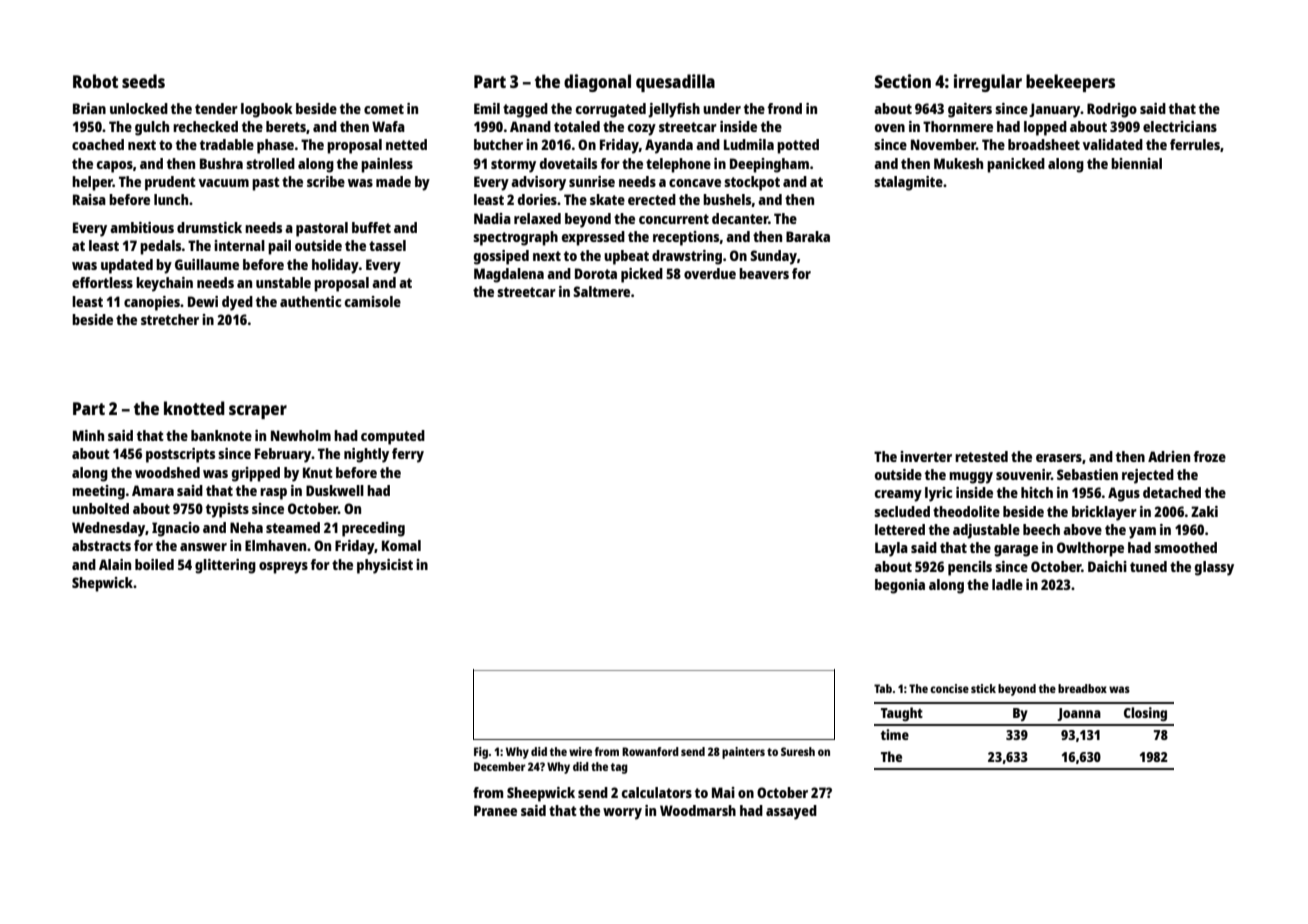  Describe the element at coordinates (686, 238) in the image. I see `receptions` at that location.
